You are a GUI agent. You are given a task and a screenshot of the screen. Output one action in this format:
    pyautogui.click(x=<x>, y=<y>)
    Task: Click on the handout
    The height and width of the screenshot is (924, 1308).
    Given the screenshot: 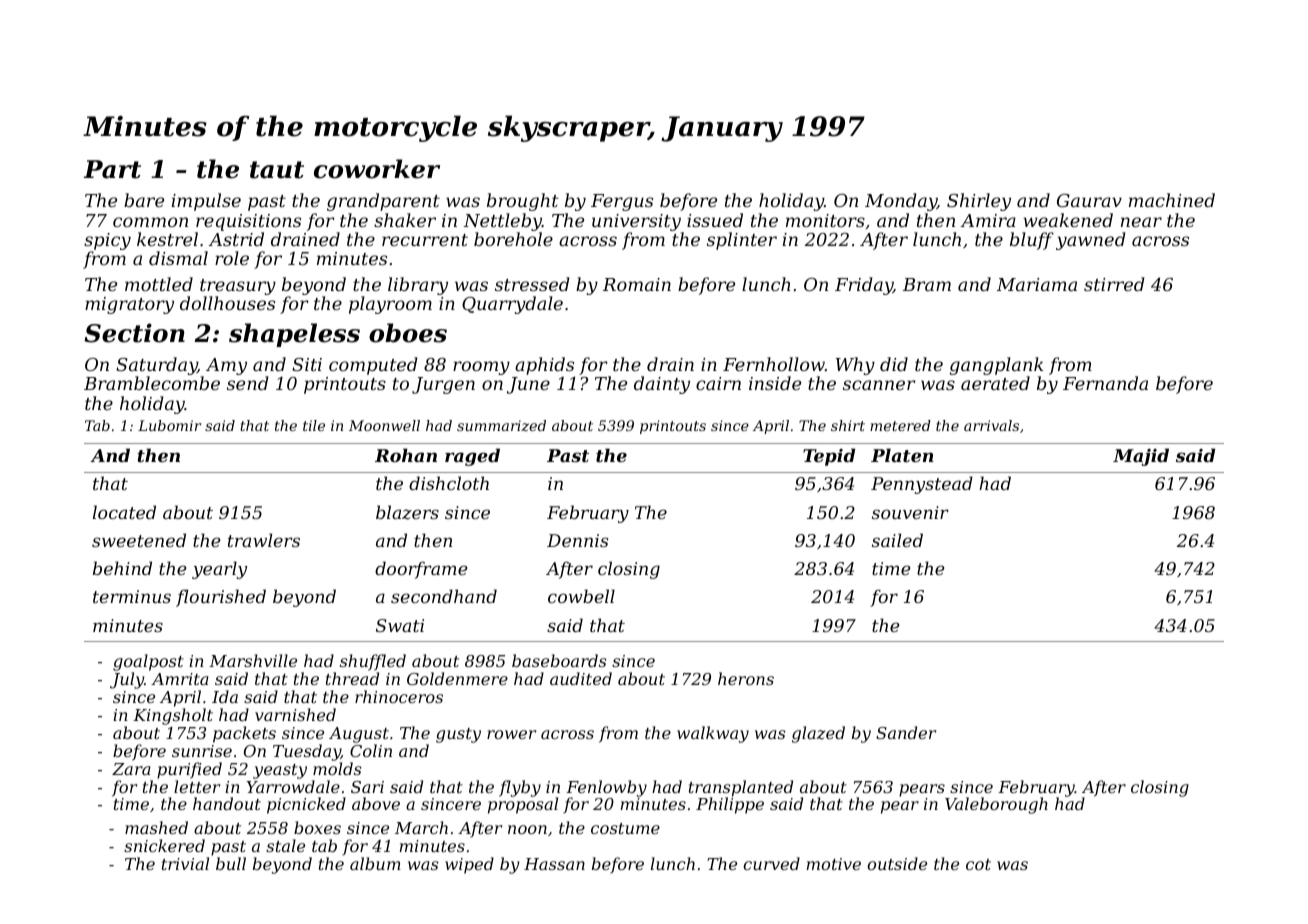 What is the action you would take?
    pyautogui.click(x=227, y=803)
